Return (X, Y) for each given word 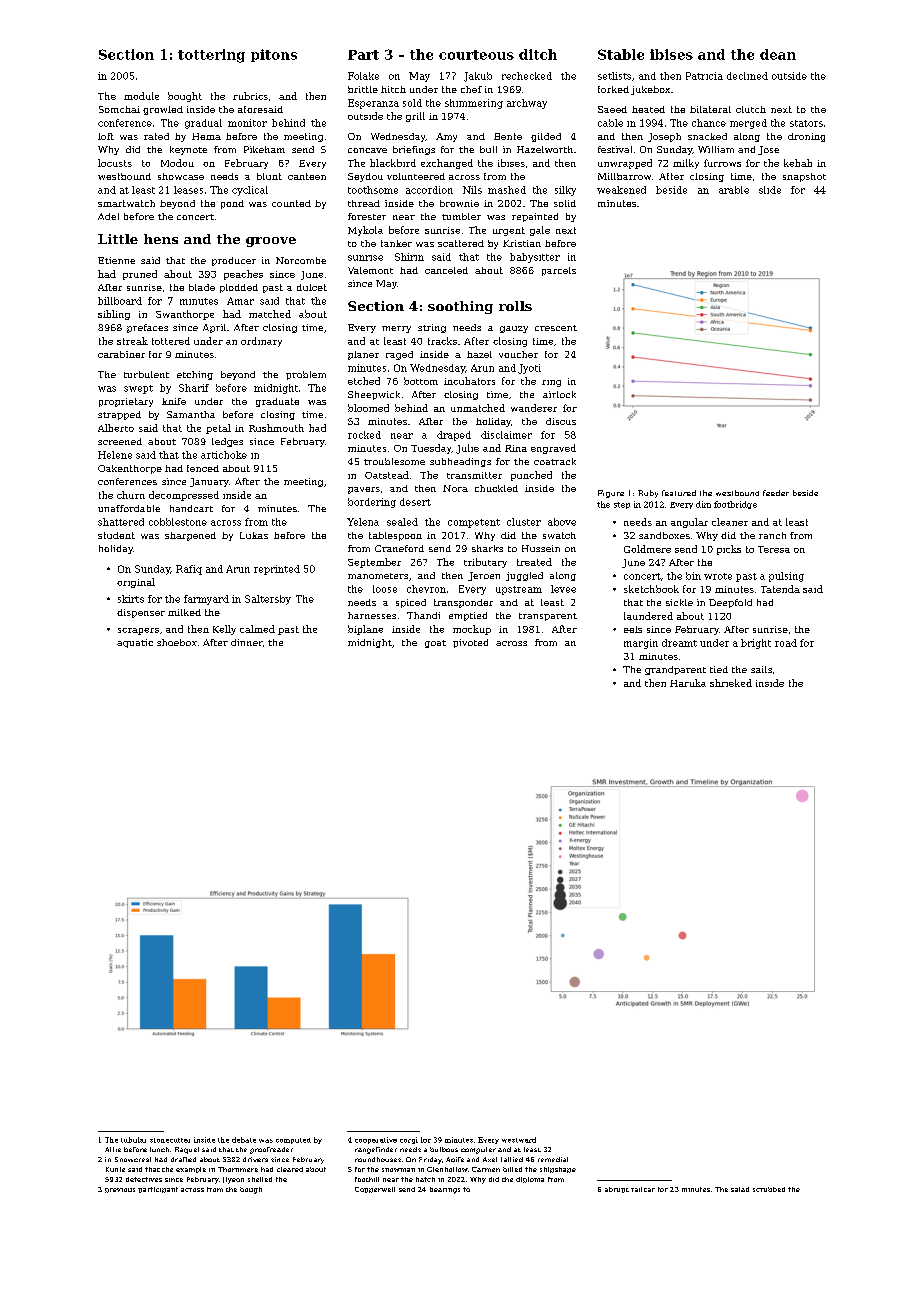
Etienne (116, 260)
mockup (472, 630)
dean (778, 54)
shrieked (731, 683)
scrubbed (769, 1189)
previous (120, 1190)
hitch (393, 89)
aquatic (135, 643)
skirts (131, 599)
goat (435, 644)
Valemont (370, 270)
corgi (409, 1140)
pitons (274, 55)
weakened (621, 190)
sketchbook (651, 589)
